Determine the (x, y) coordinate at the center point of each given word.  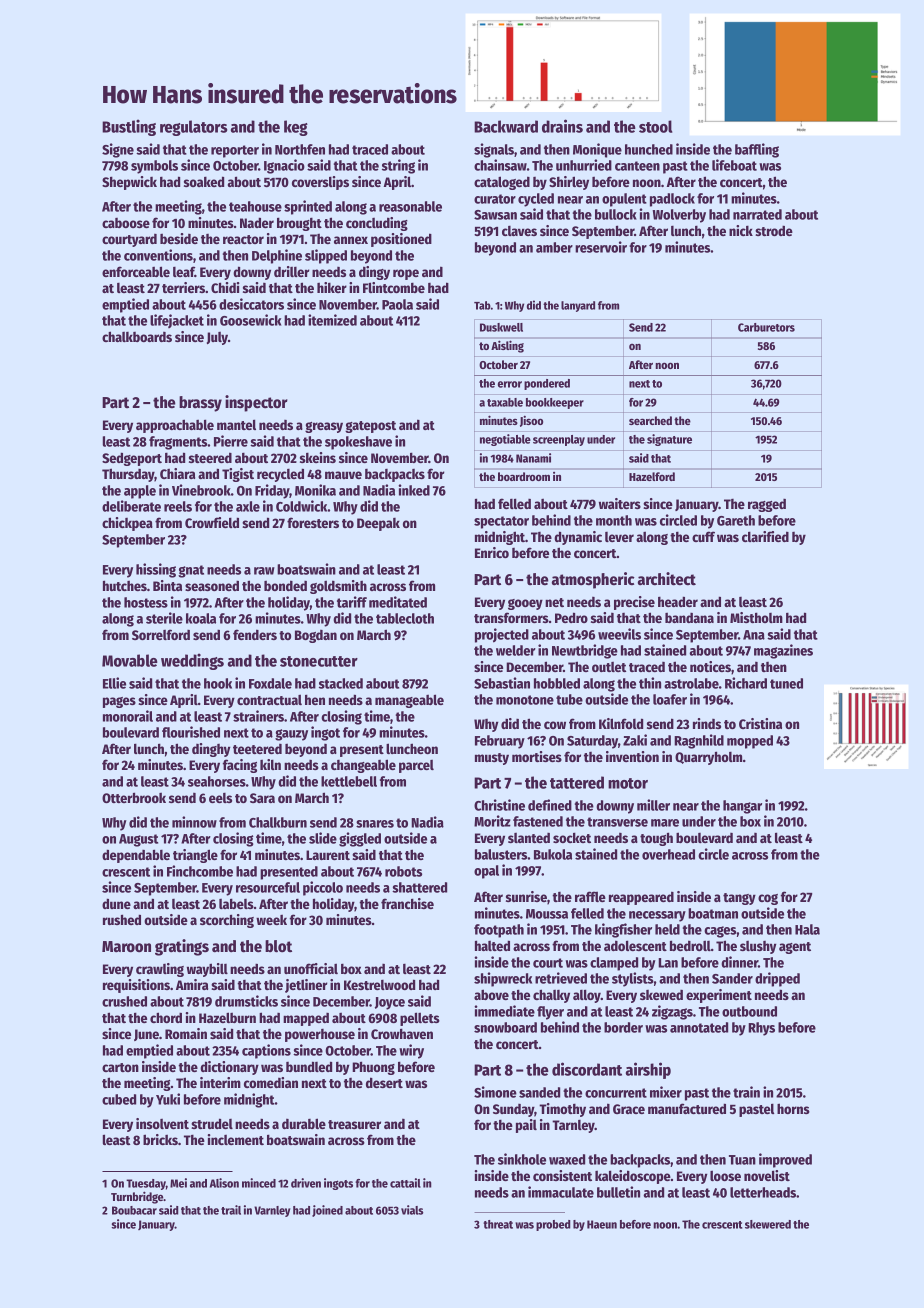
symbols (154, 167)
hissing (156, 570)
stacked (341, 683)
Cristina (760, 723)
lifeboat (734, 165)
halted (492, 945)
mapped (306, 1019)
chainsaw (500, 165)
